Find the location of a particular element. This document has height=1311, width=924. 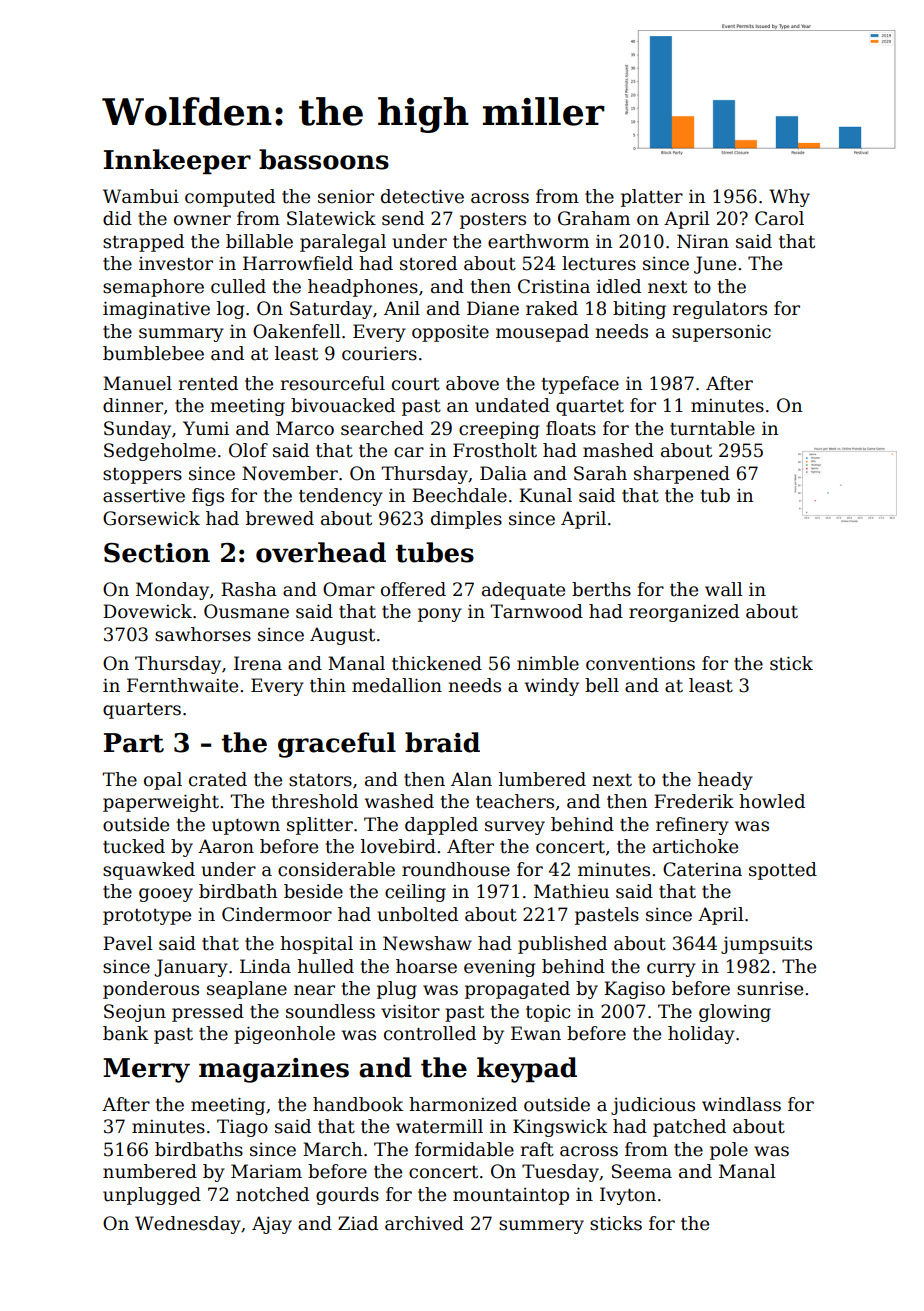

howled is located at coordinates (772, 801).
